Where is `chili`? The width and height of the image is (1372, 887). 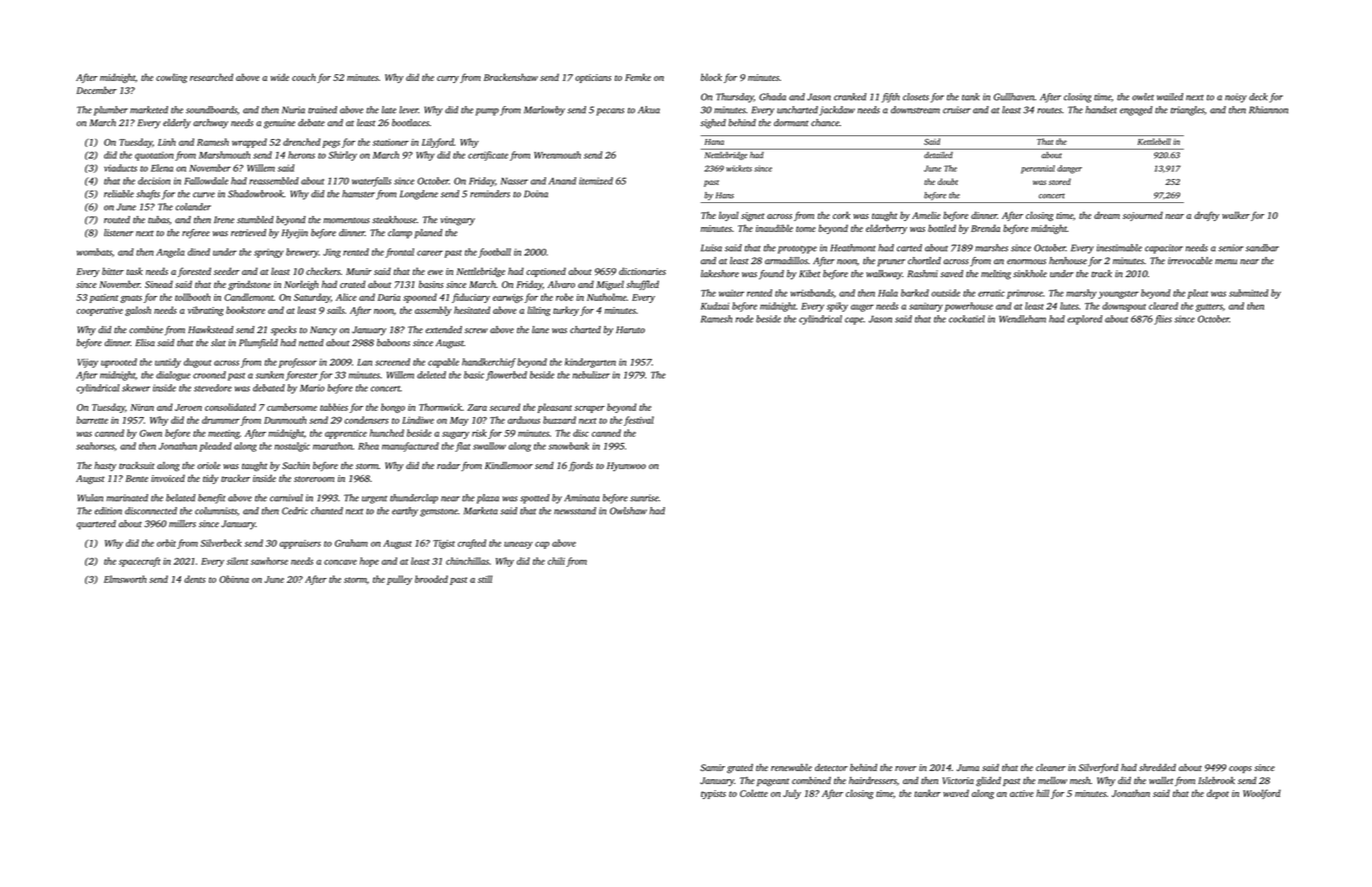
chili is located at coordinates (556, 561).
